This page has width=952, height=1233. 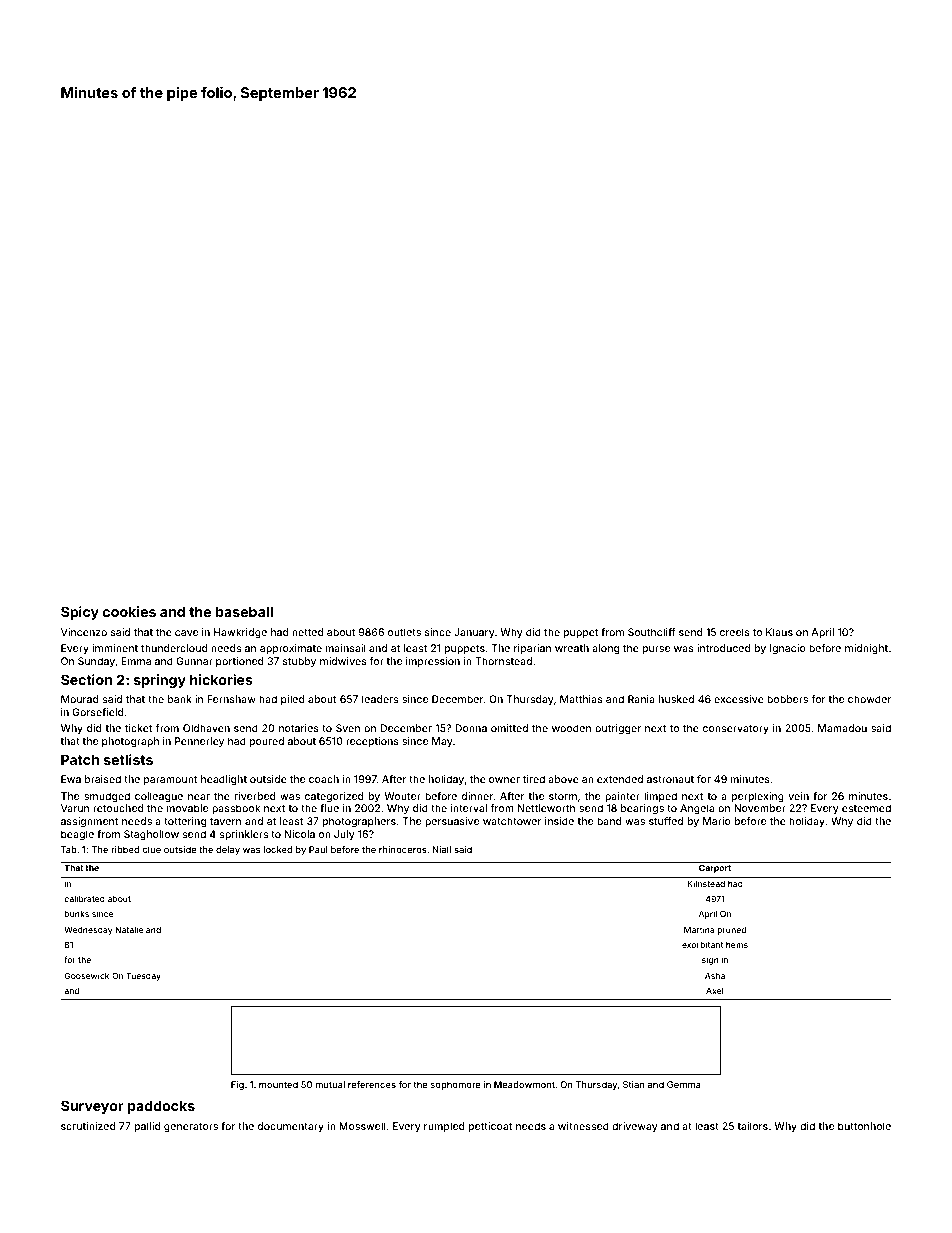 I want to click on poured, so click(x=267, y=742).
